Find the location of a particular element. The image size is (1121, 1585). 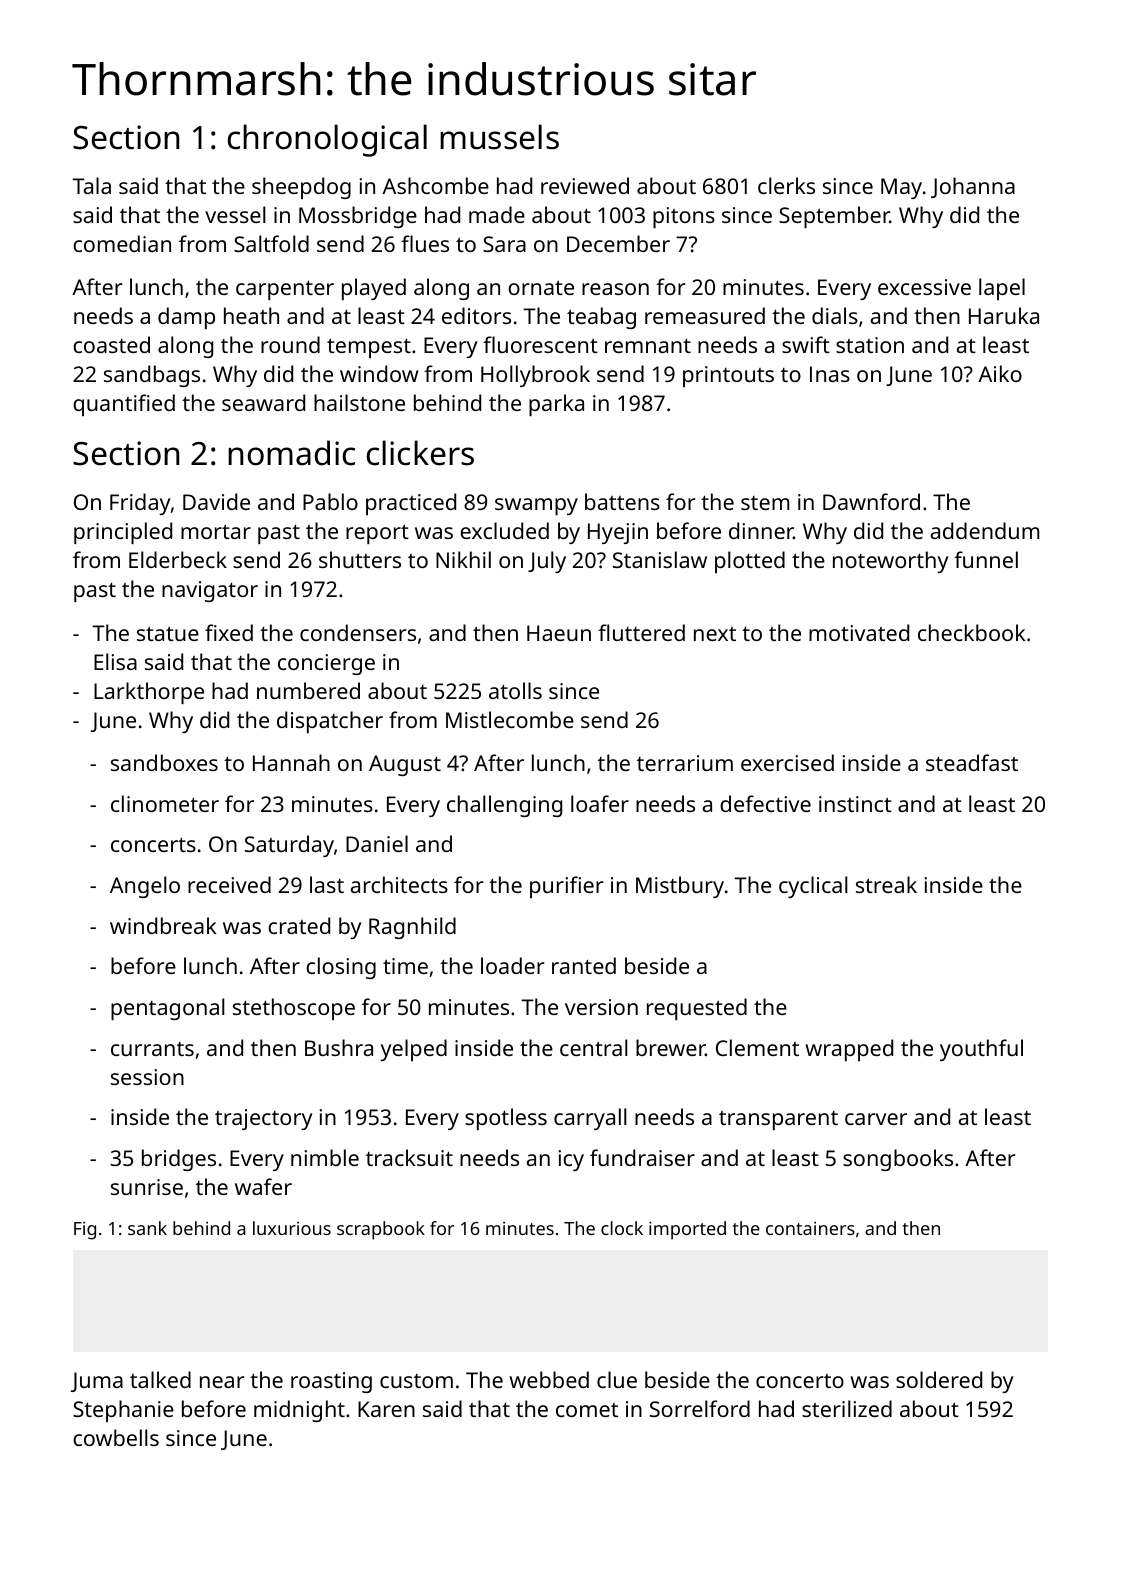

dials is located at coordinates (835, 315).
